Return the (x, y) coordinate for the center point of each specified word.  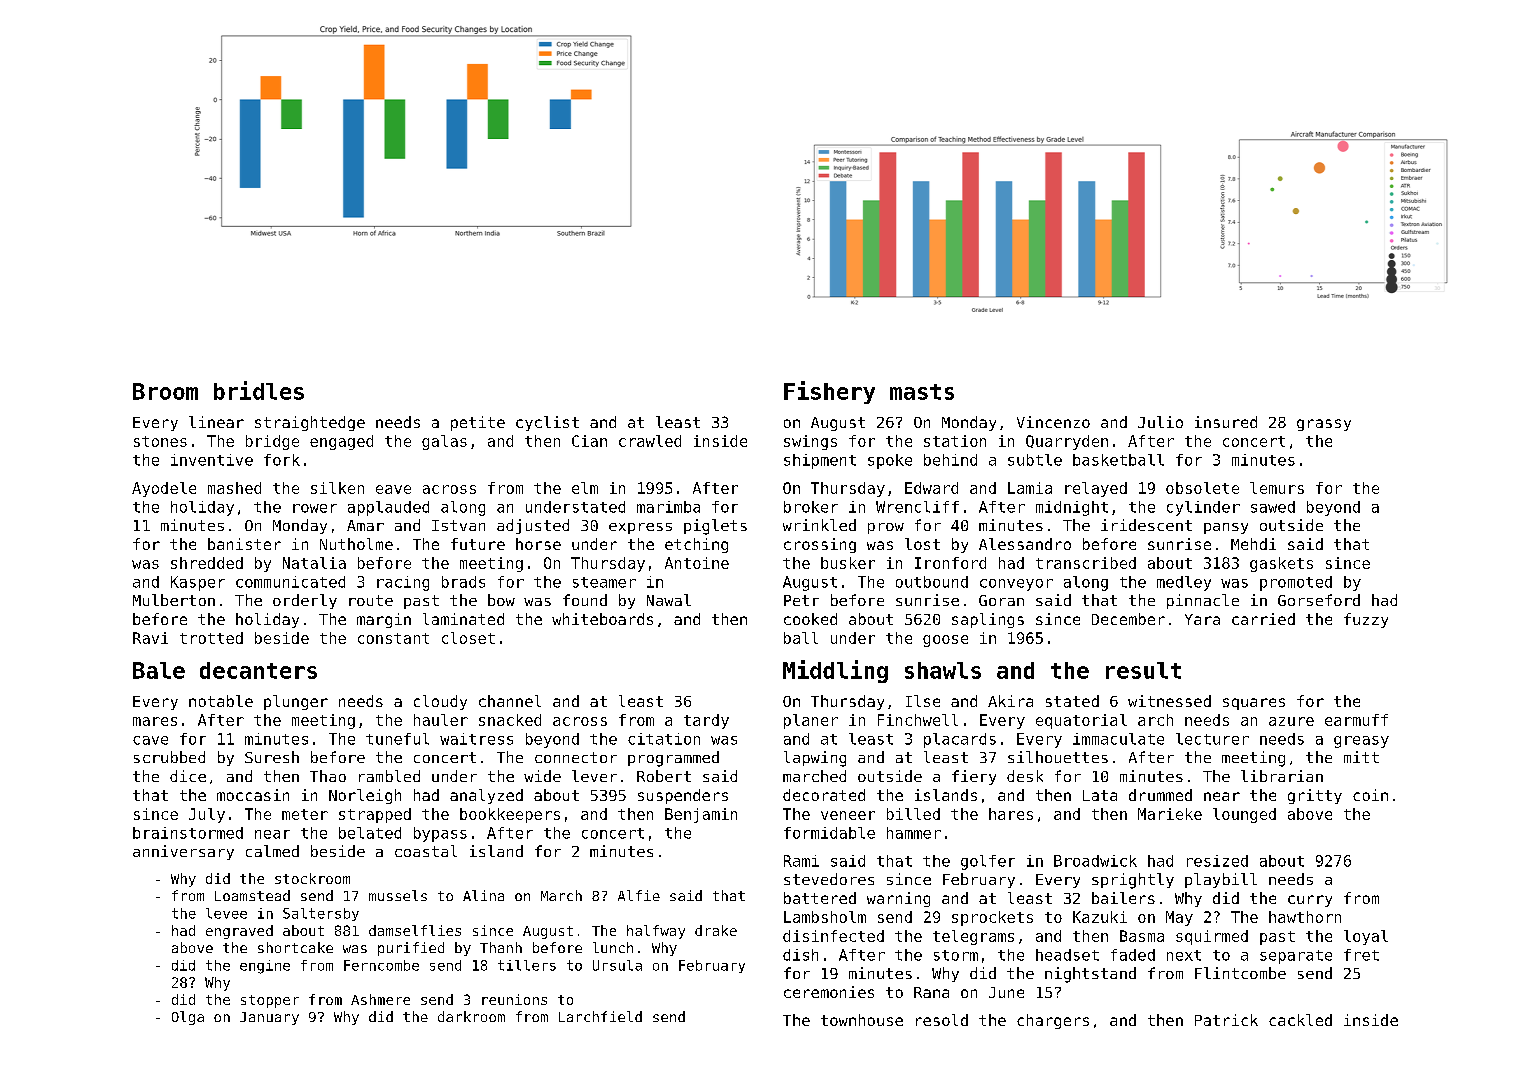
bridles (259, 390)
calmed (272, 851)
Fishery (829, 392)
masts (922, 392)
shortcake (295, 947)
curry (1310, 901)
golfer (988, 862)
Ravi (150, 638)
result (1143, 670)
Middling (835, 671)
